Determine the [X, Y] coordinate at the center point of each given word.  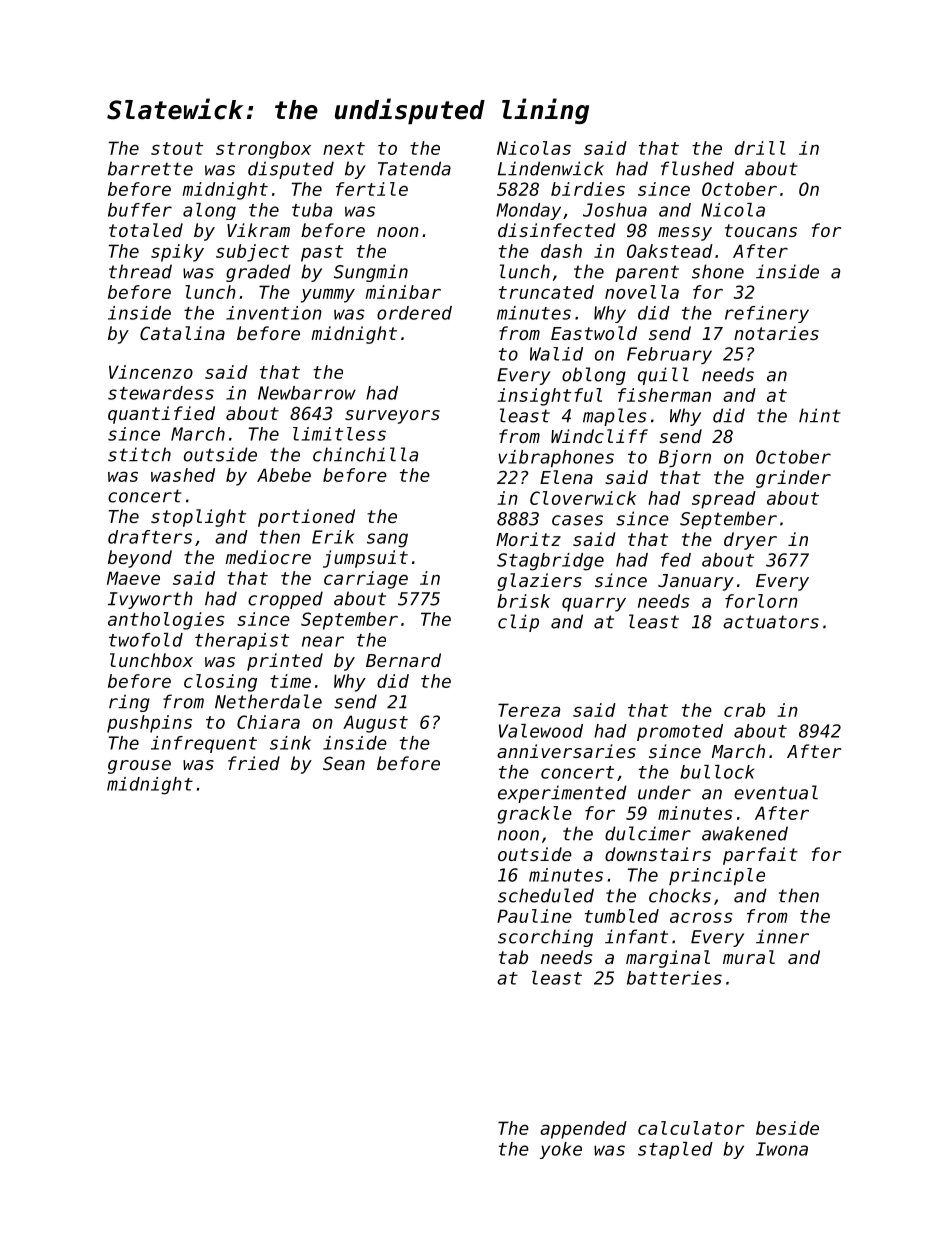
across [701, 918]
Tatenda [414, 168]
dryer [750, 541]
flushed [697, 168]
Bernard [403, 660]
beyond [140, 559]
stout [177, 148]
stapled [675, 1150]
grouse [139, 767]
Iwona [782, 1149]
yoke [561, 1150]
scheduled [546, 895]
